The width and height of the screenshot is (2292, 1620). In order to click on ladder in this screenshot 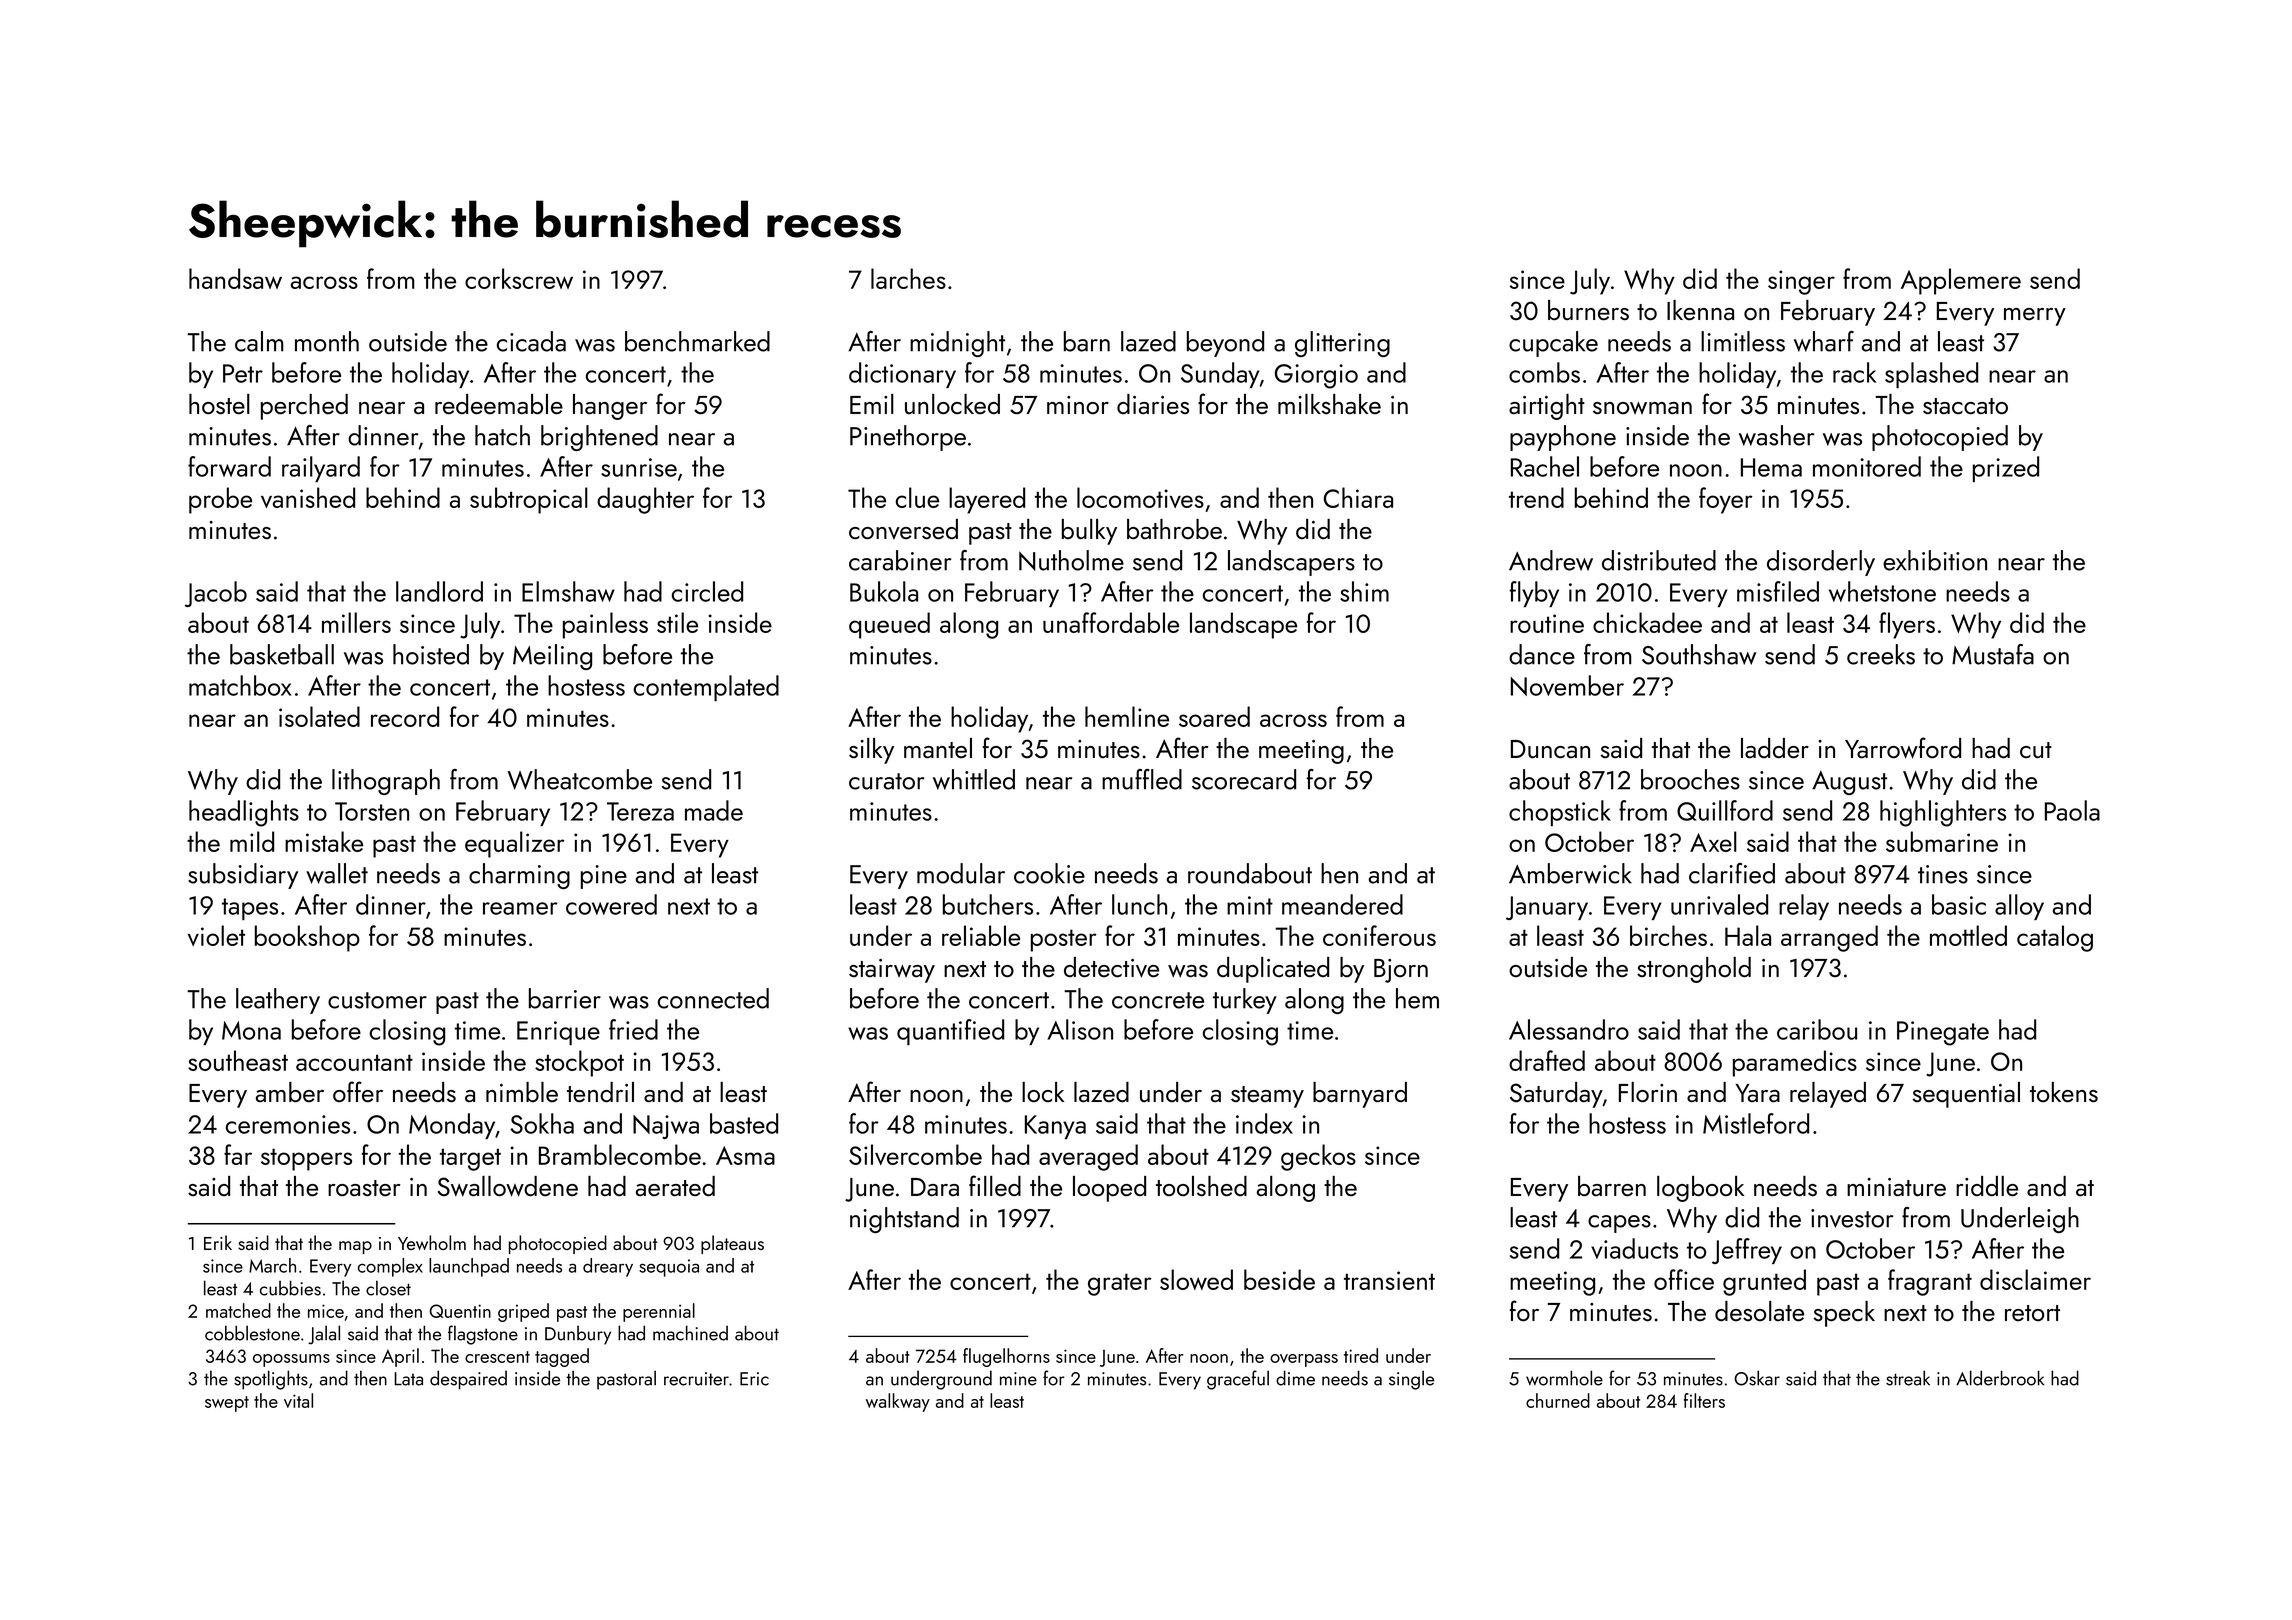, I will do `click(1775, 748)`.
